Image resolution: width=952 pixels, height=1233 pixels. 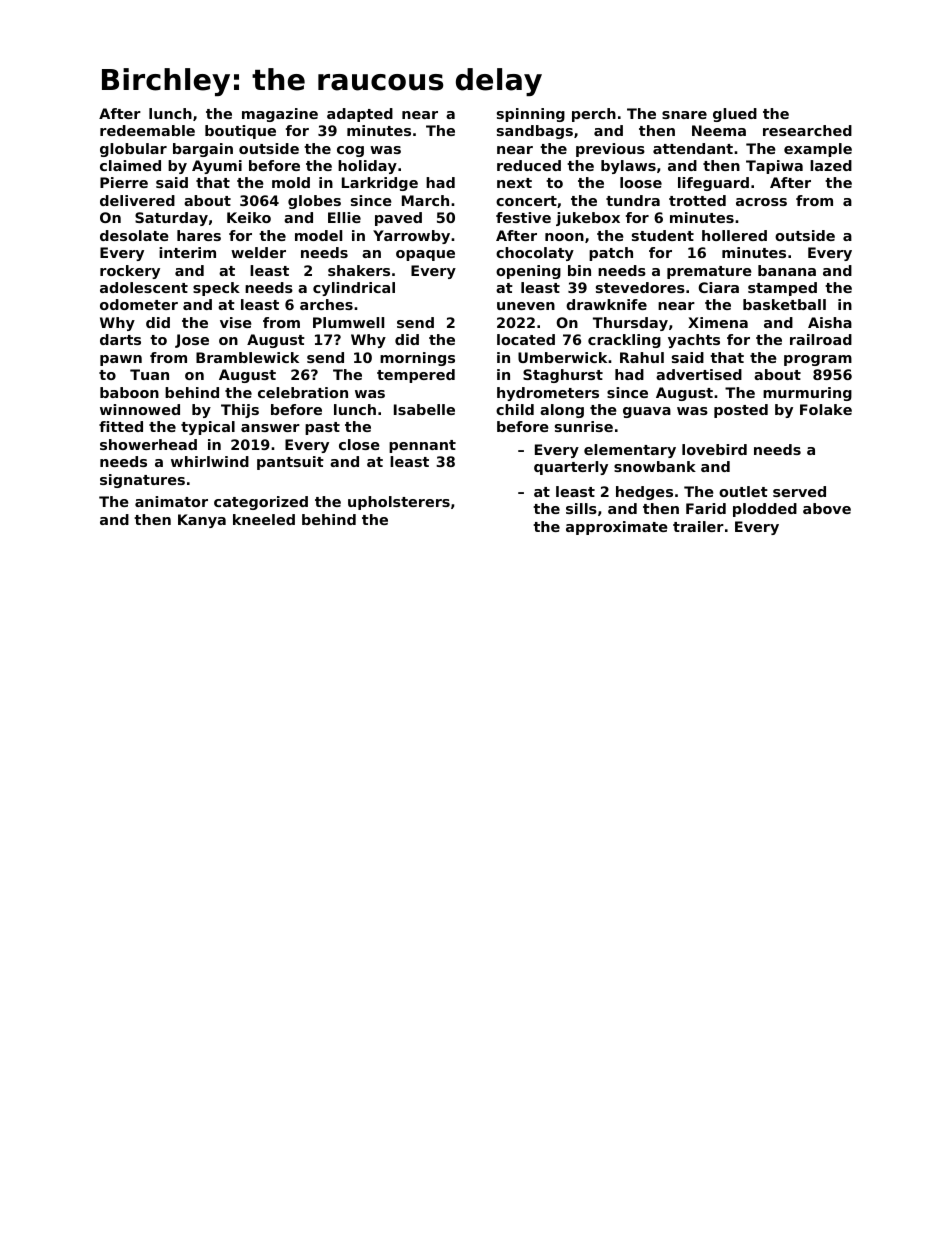 What do you see at coordinates (735, 115) in the image?
I see `glued` at bounding box center [735, 115].
